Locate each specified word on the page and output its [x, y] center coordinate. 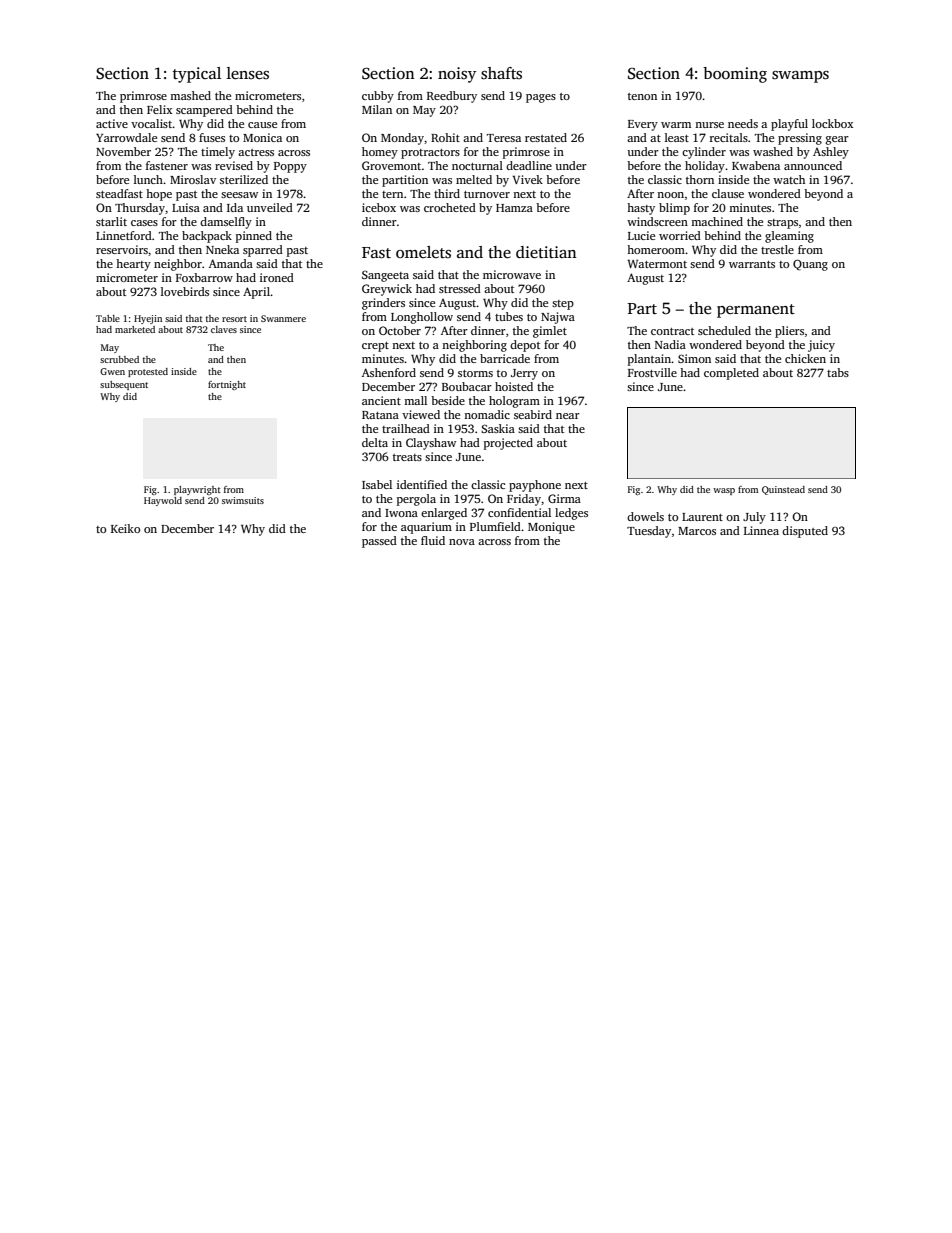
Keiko [125, 528]
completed [731, 374]
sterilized [244, 179]
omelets [423, 252]
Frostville [652, 372]
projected [508, 444]
